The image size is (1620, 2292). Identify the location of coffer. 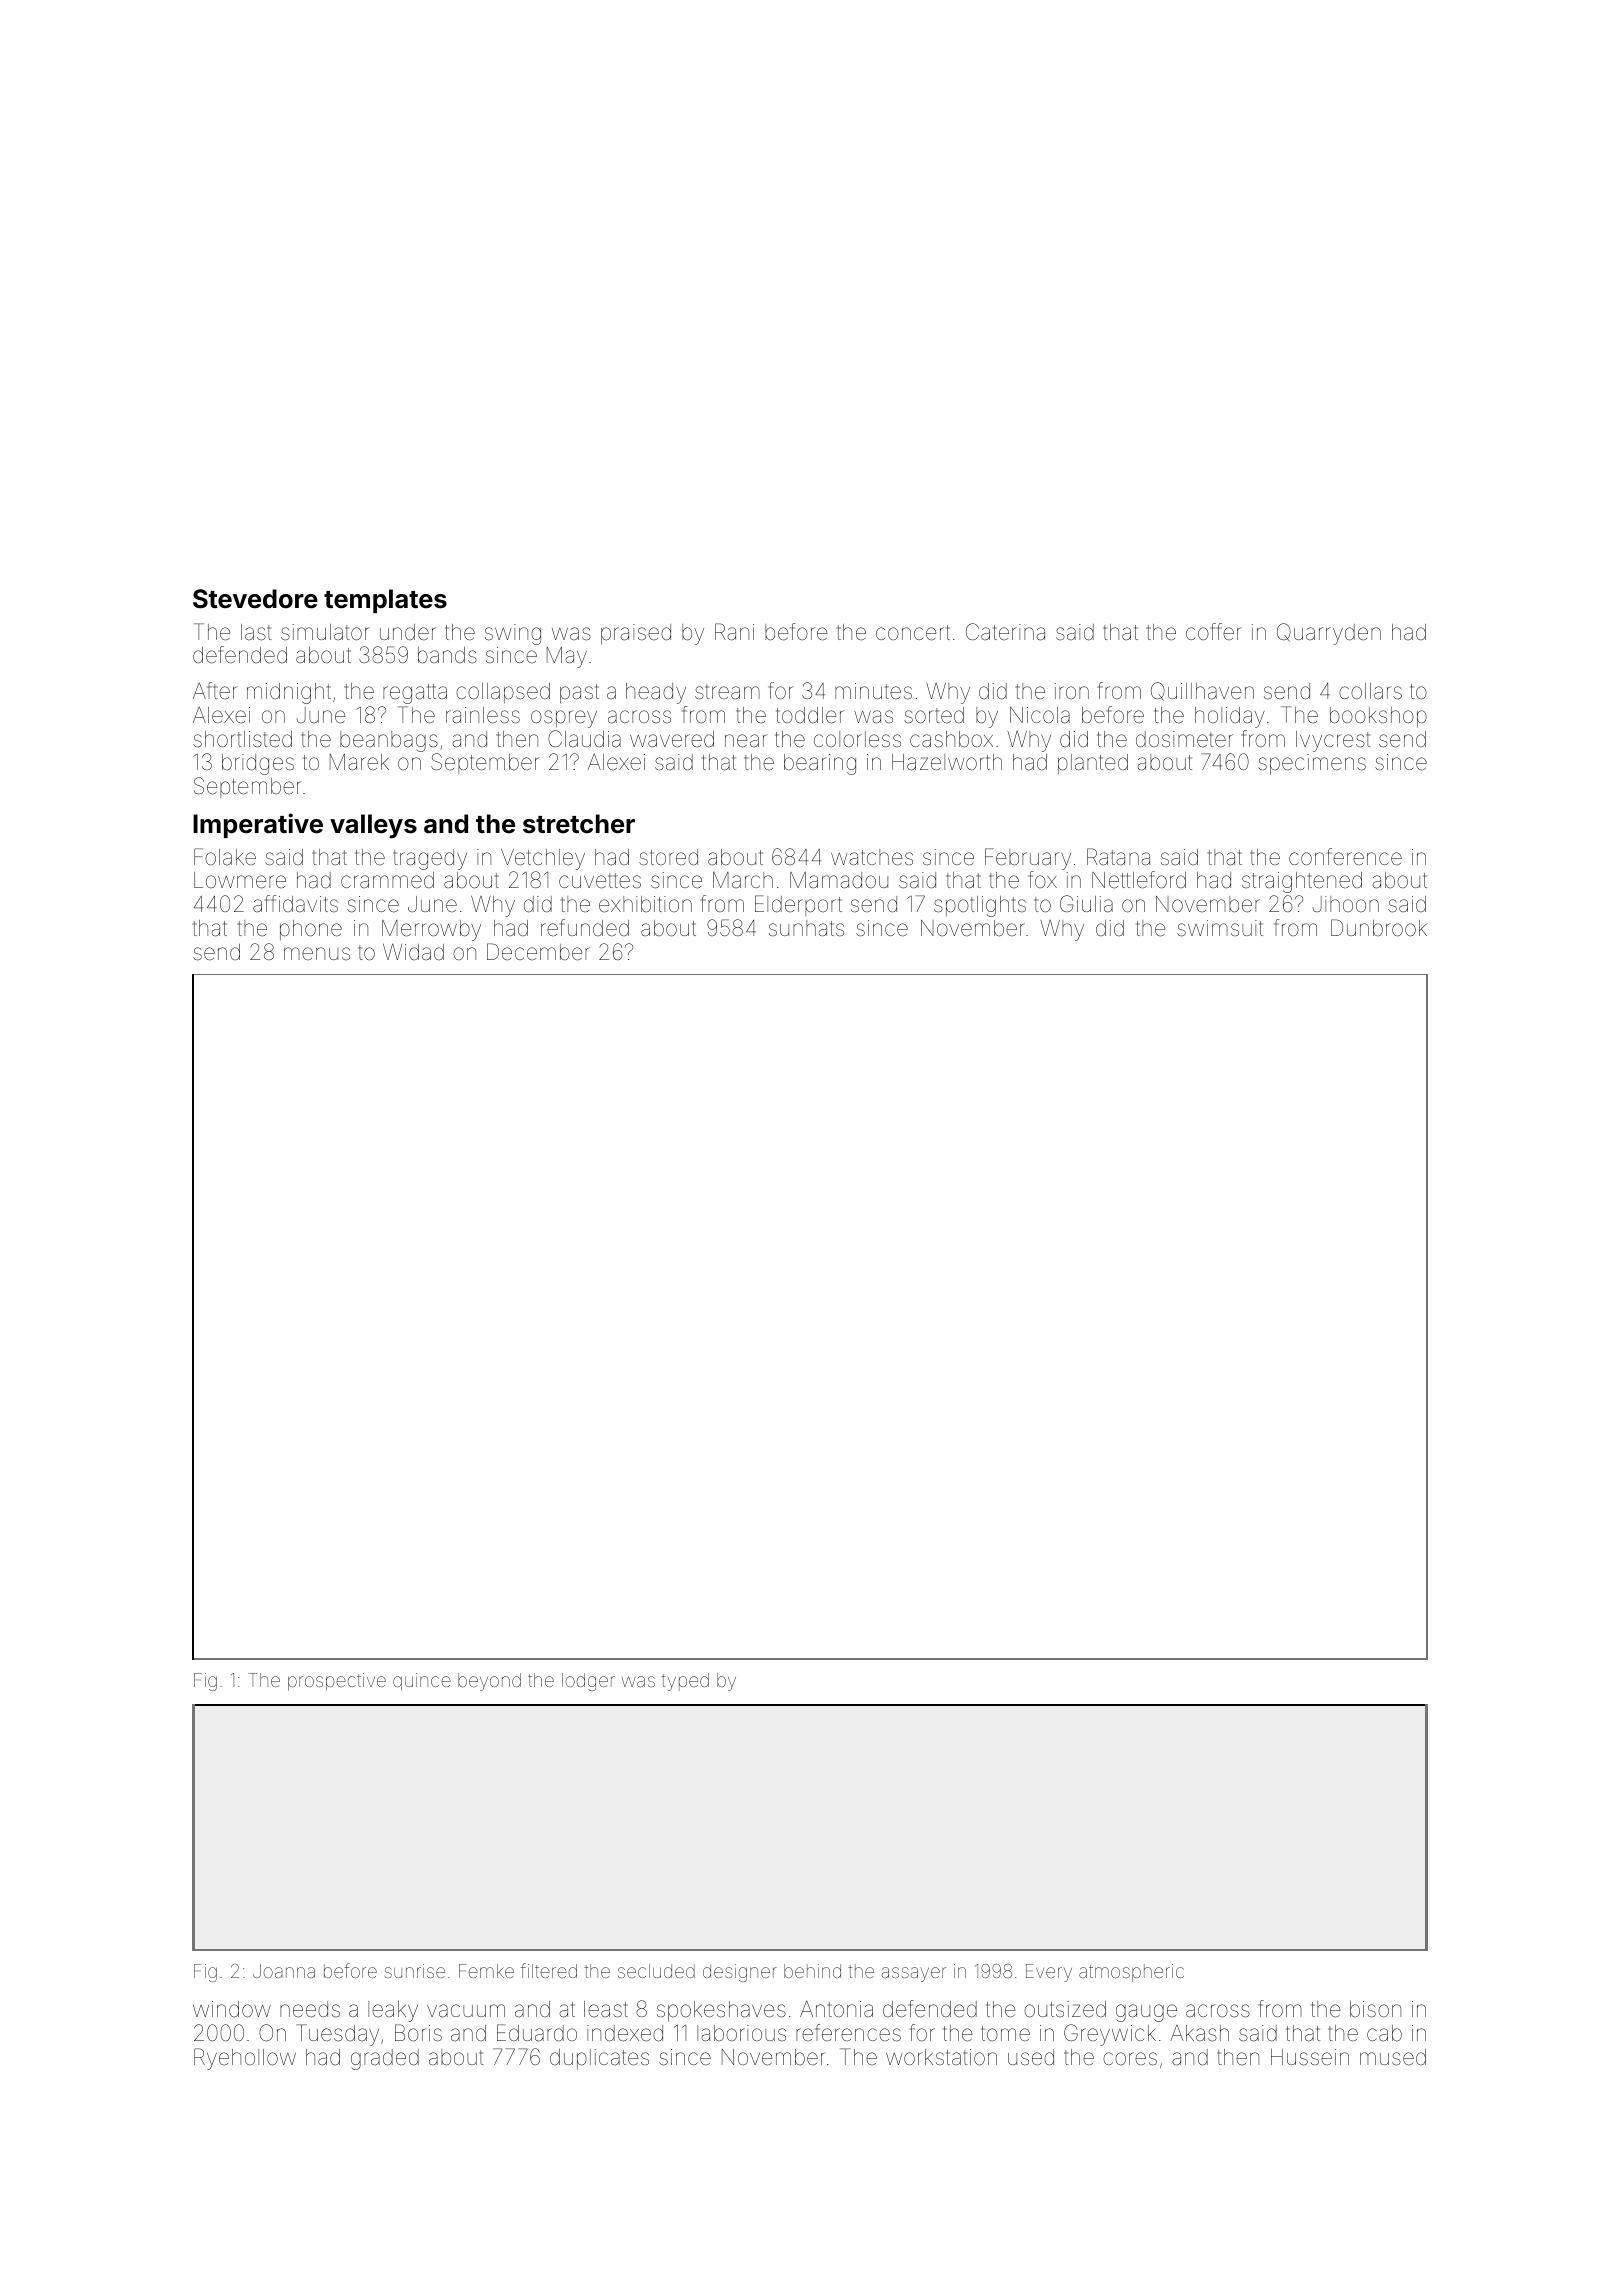
(1214, 631).
